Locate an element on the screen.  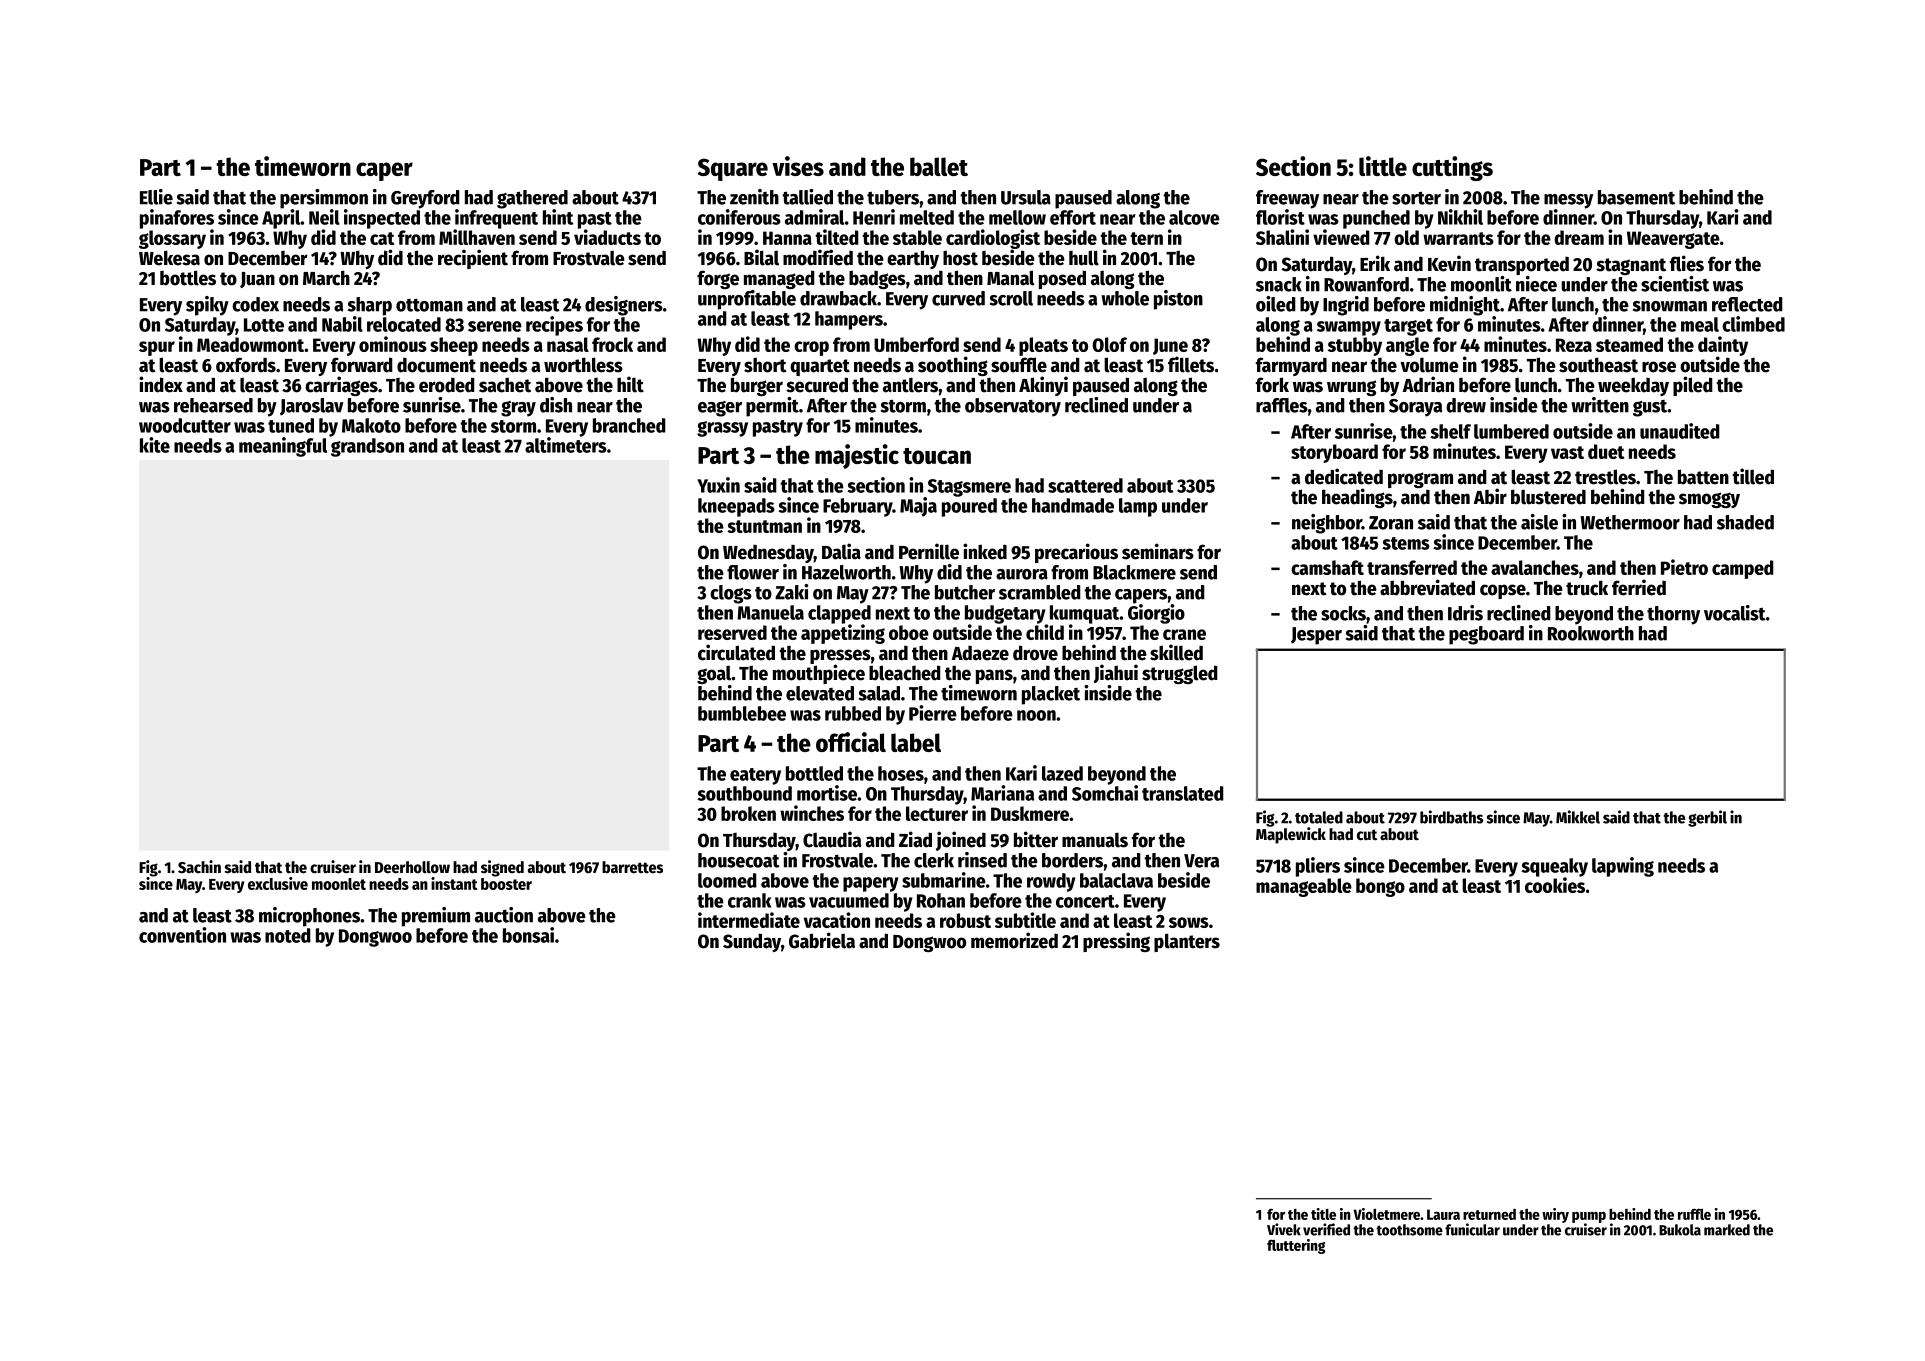
cuttings is located at coordinates (1452, 168).
